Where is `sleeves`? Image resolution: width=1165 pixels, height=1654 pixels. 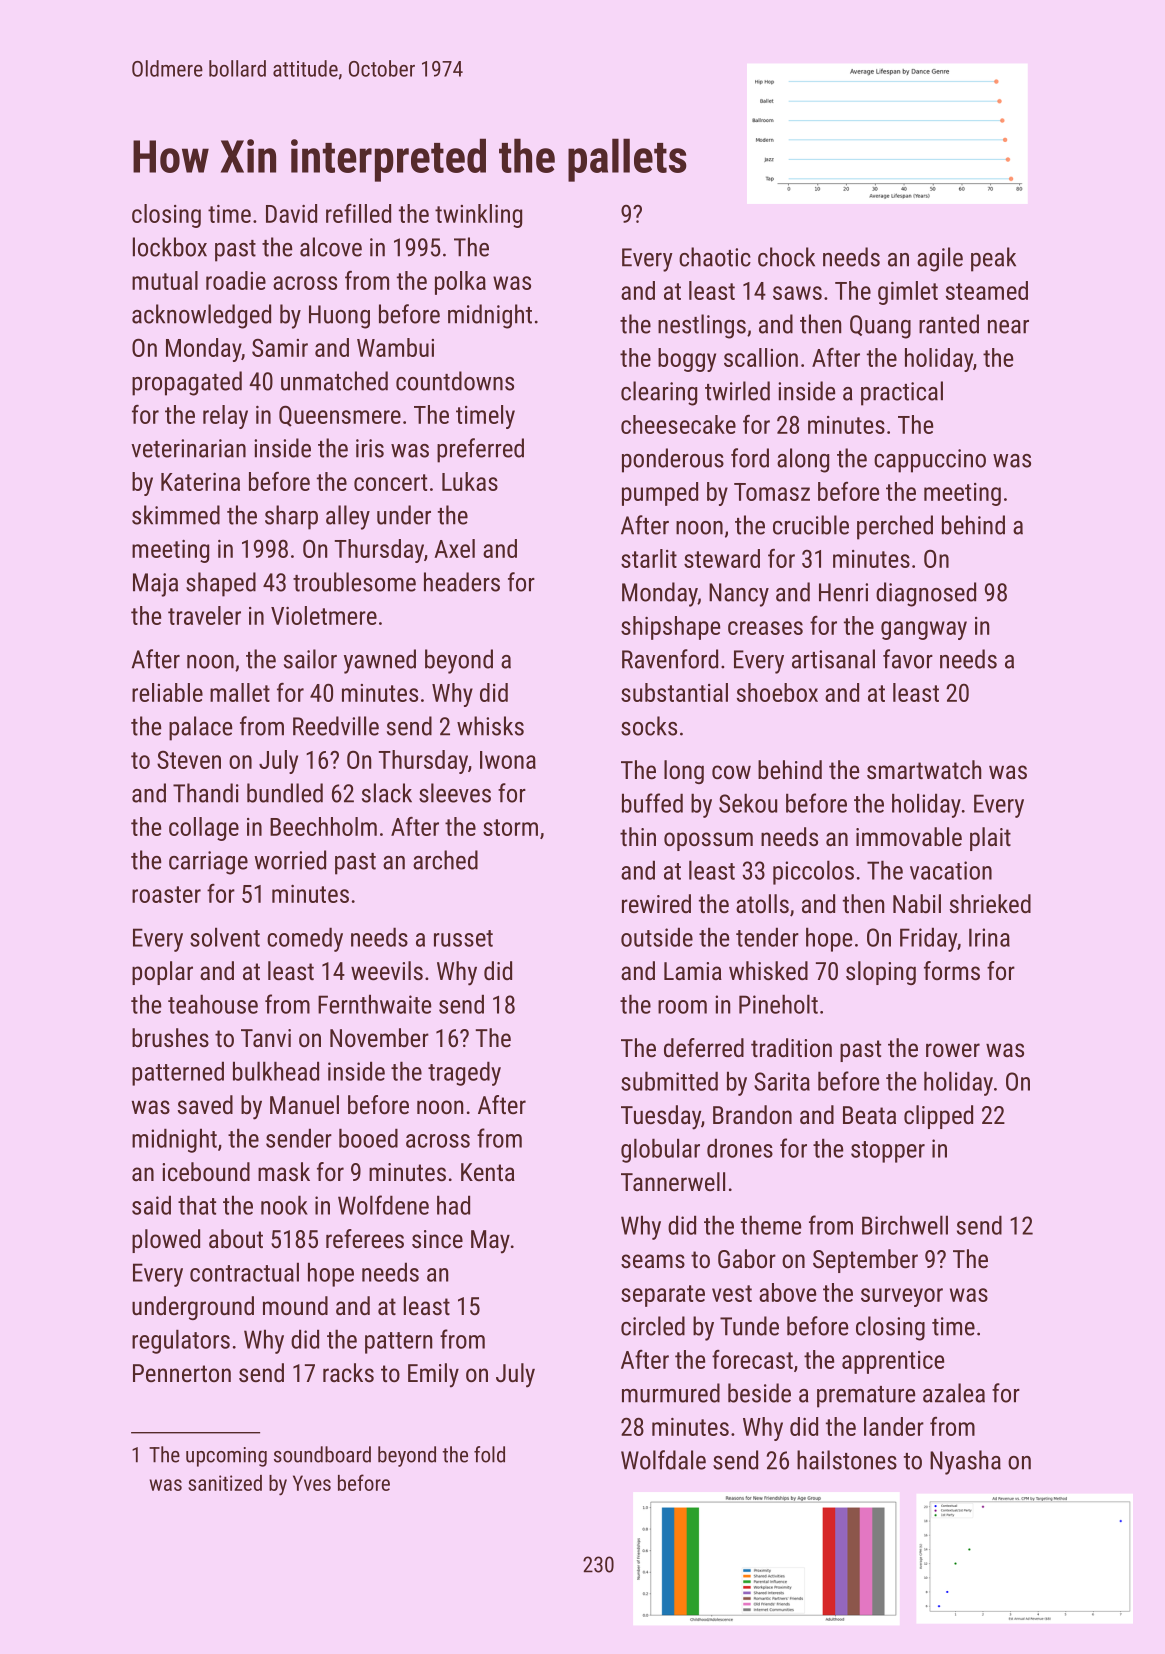
sleeves is located at coordinates (455, 793).
